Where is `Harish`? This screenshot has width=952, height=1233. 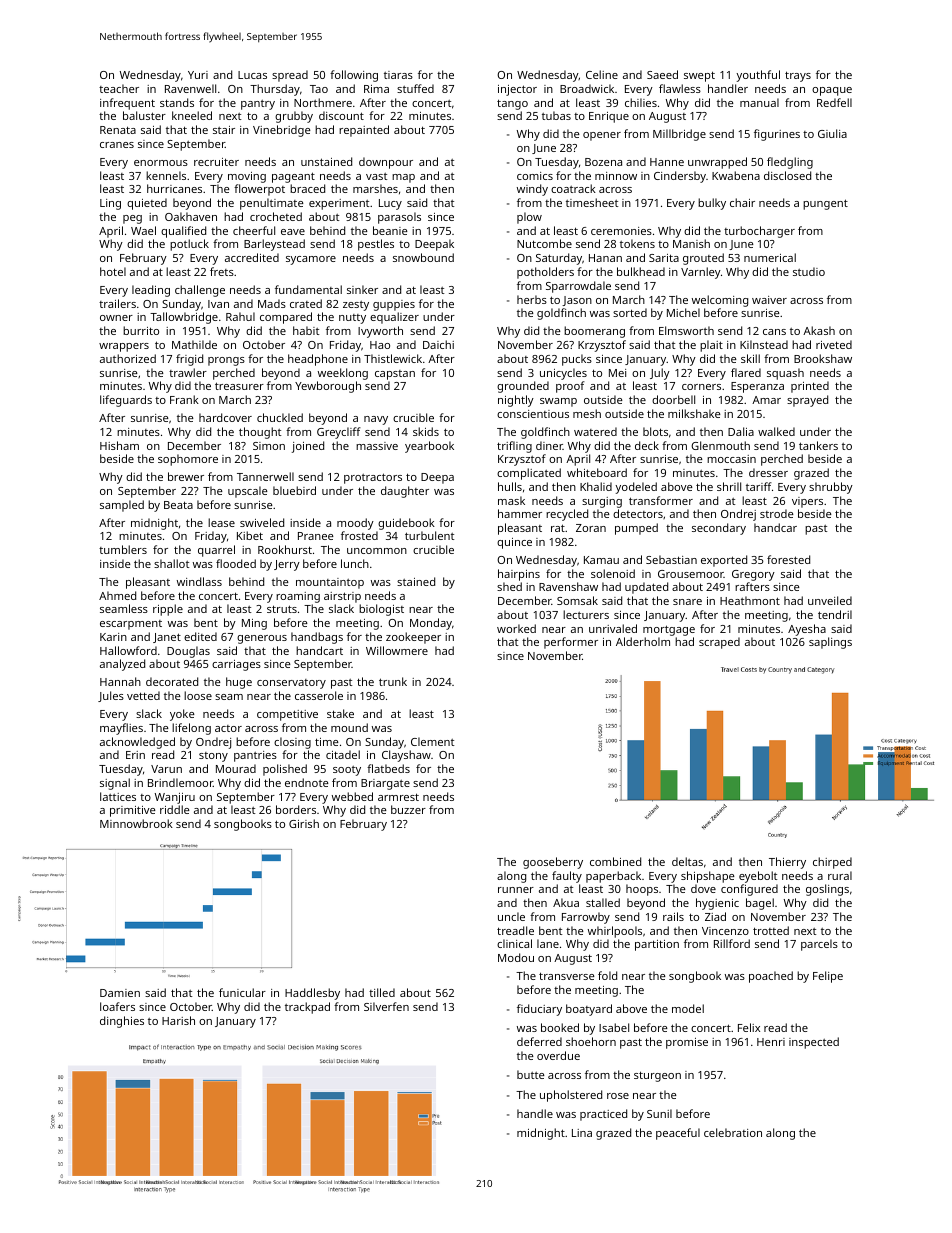 Harish is located at coordinates (178, 1020).
